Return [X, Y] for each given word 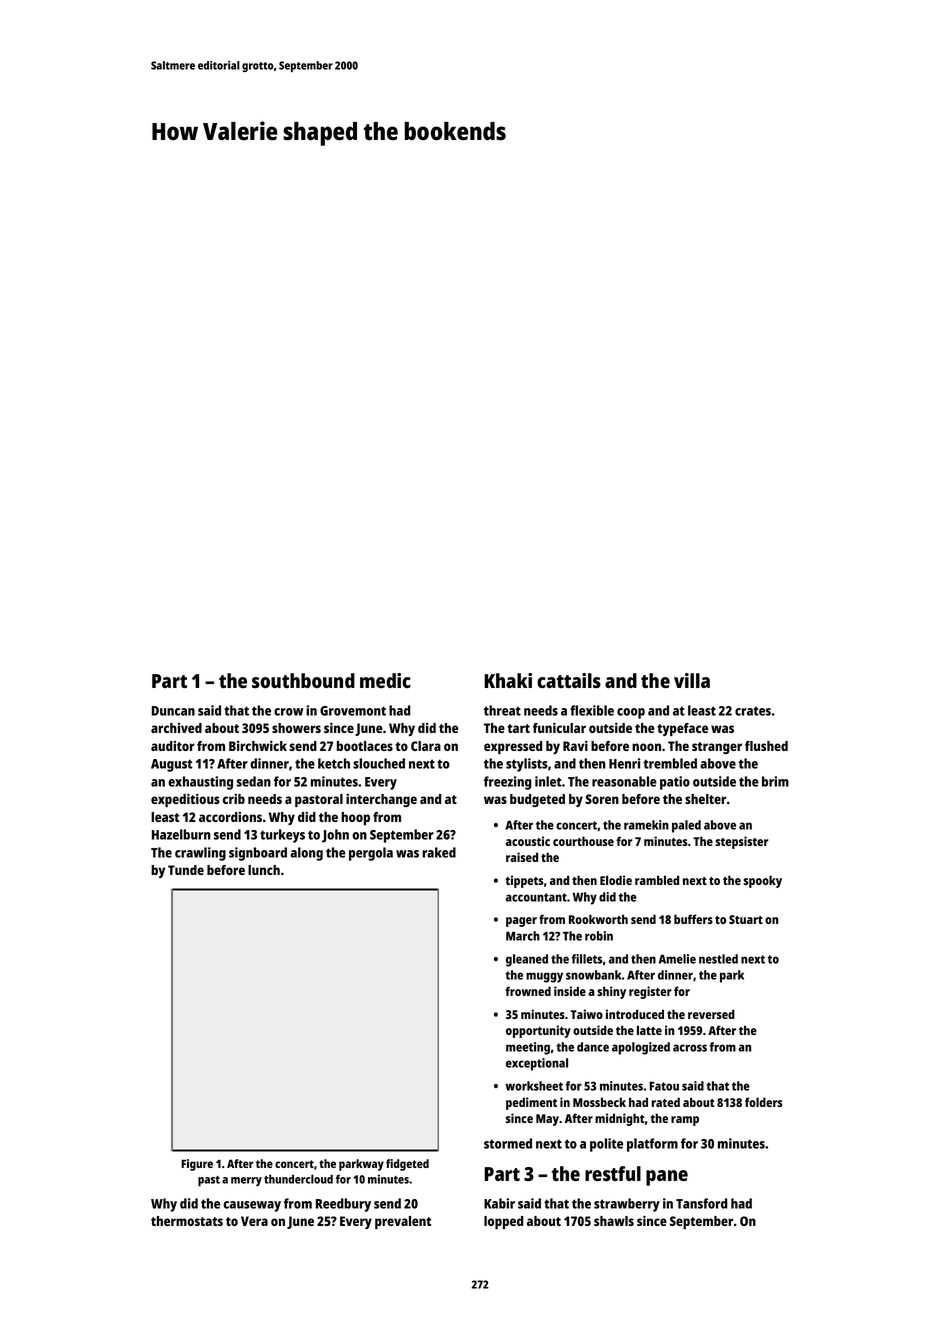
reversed [711, 1014]
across [690, 1048]
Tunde [186, 870]
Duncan [173, 711]
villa [692, 680]
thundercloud [298, 1179]
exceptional [537, 1064]
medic [385, 680]
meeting [528, 1048]
